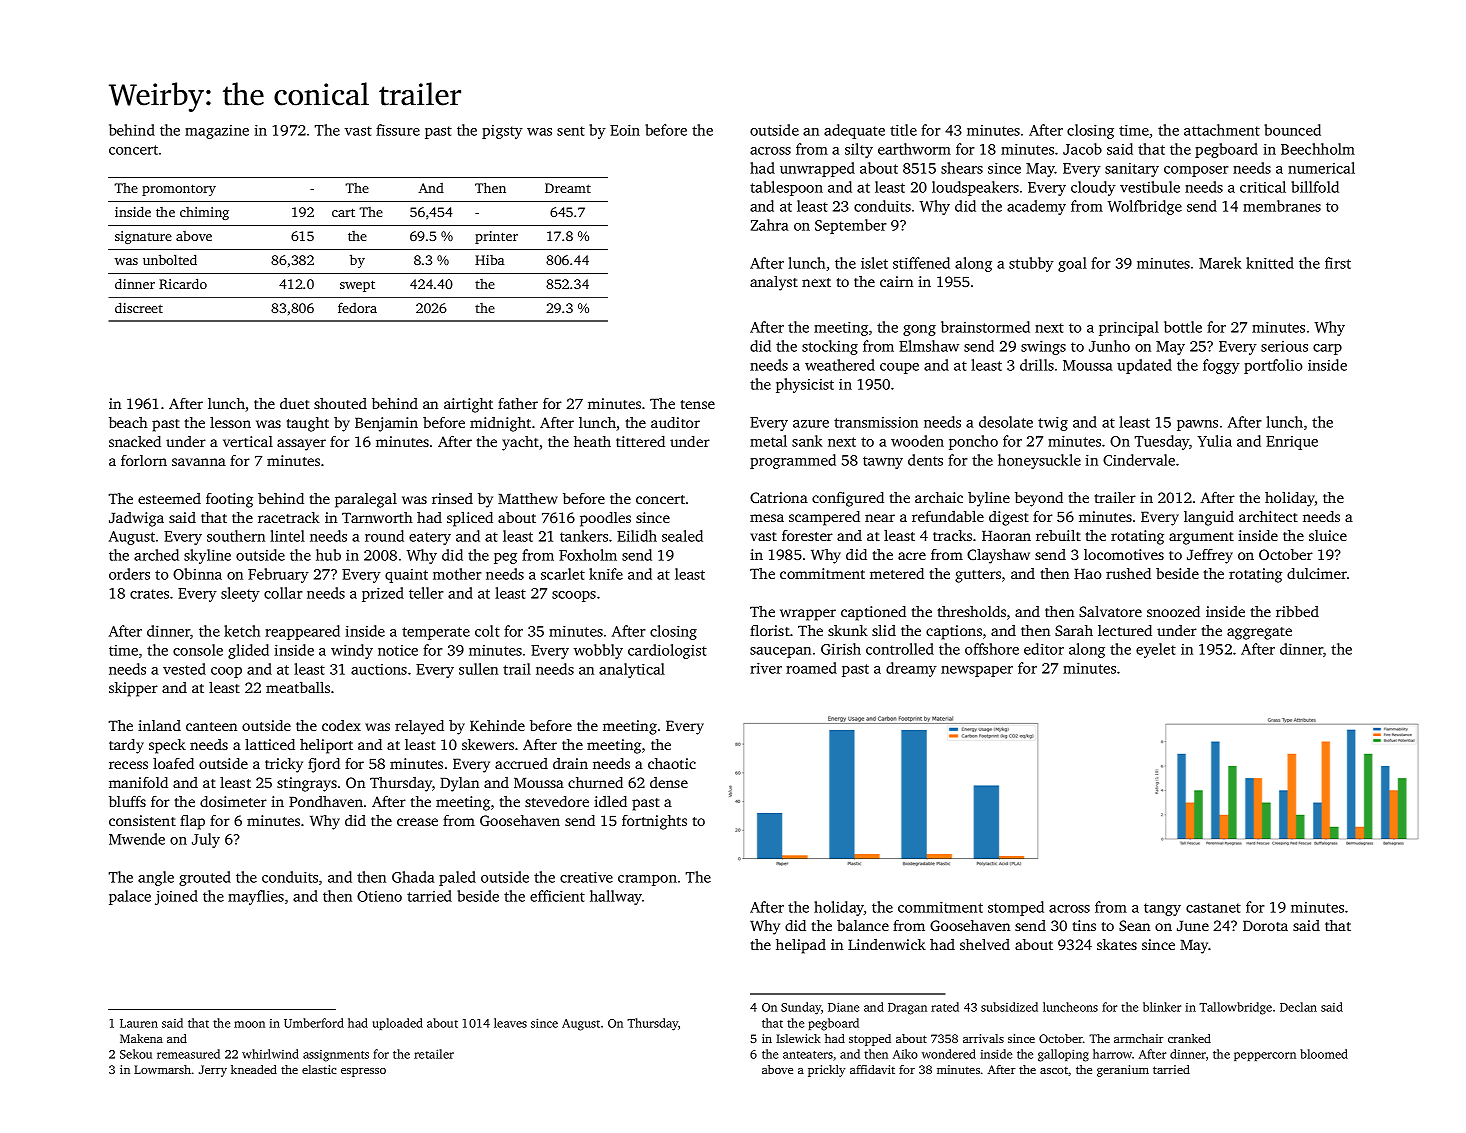 Image resolution: width=1466 pixels, height=1133 pixels. I want to click on first, so click(1338, 263).
